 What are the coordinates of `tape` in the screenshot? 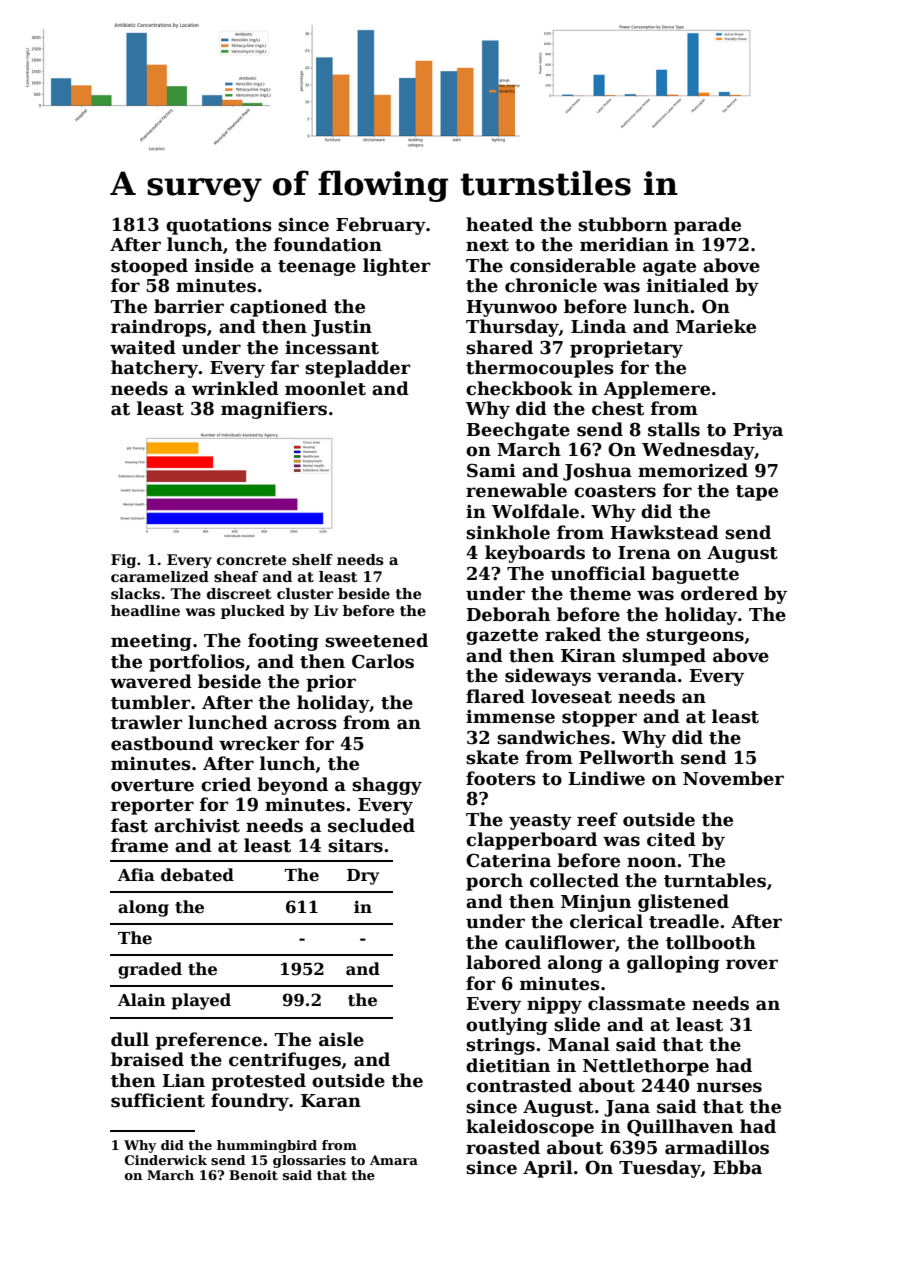 It's located at (757, 493).
